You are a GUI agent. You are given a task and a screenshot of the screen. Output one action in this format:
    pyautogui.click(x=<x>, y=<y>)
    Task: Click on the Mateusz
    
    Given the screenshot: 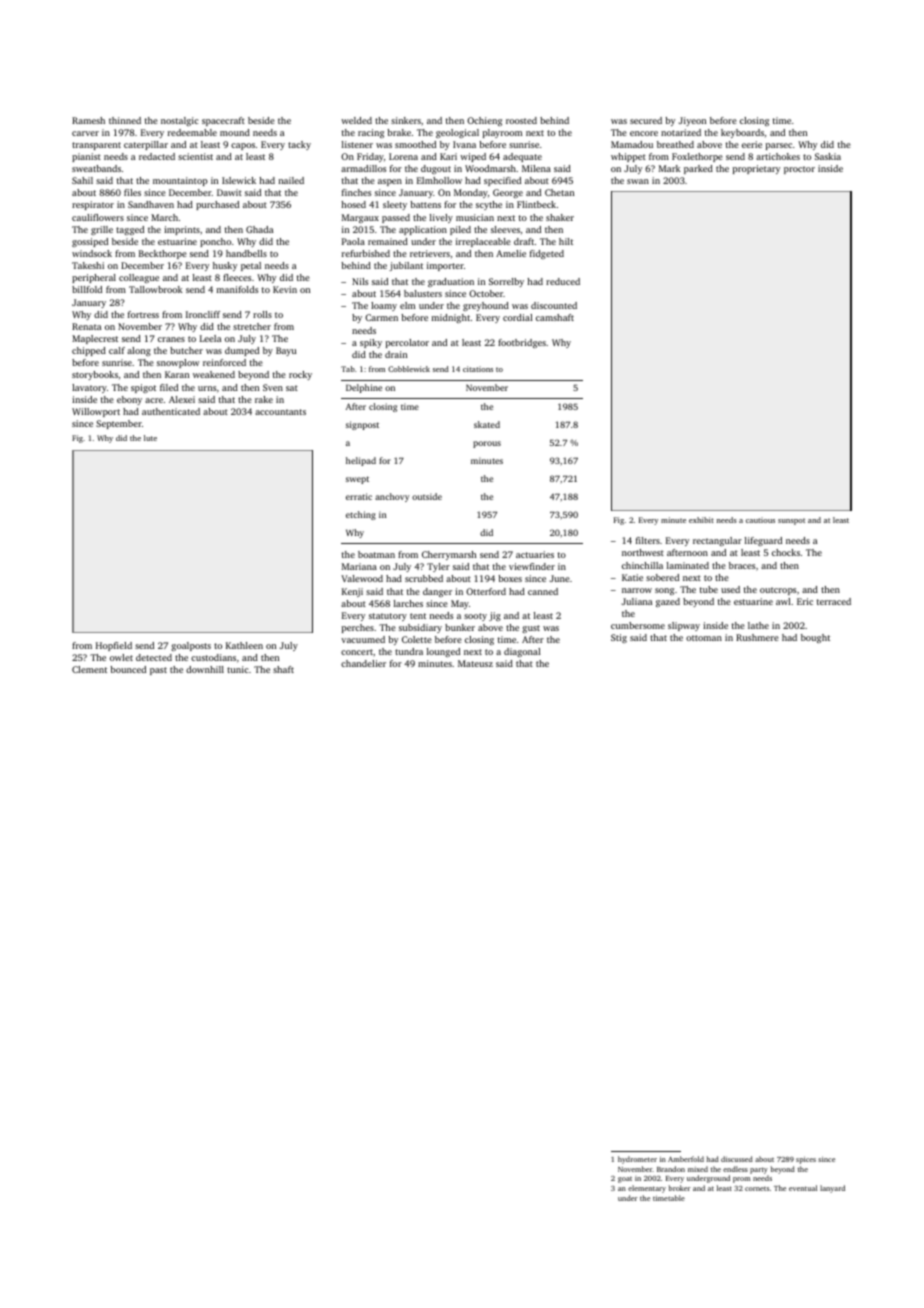 What is the action you would take?
    pyautogui.click(x=475, y=663)
